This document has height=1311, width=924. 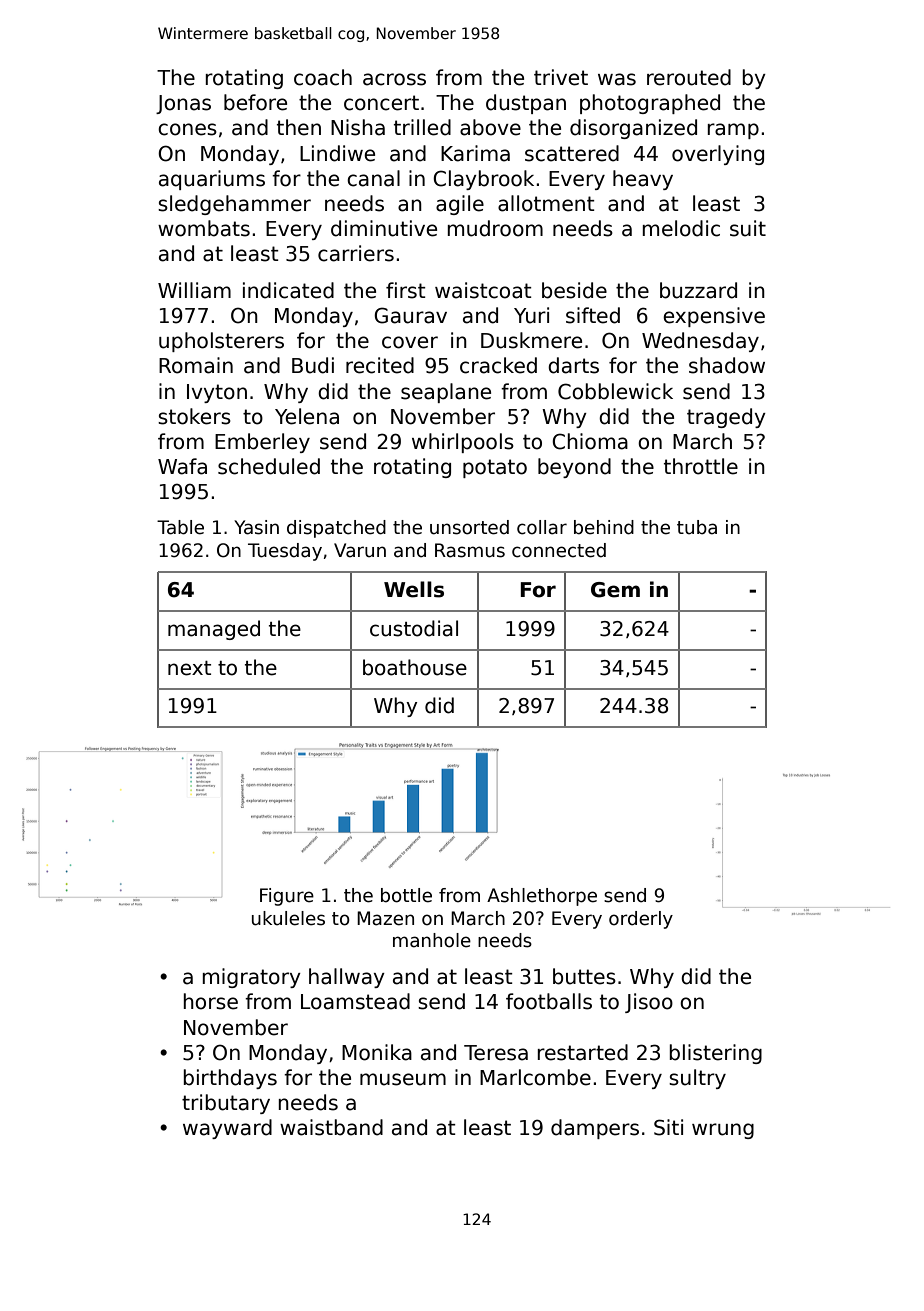 I want to click on horse, so click(x=210, y=1001).
